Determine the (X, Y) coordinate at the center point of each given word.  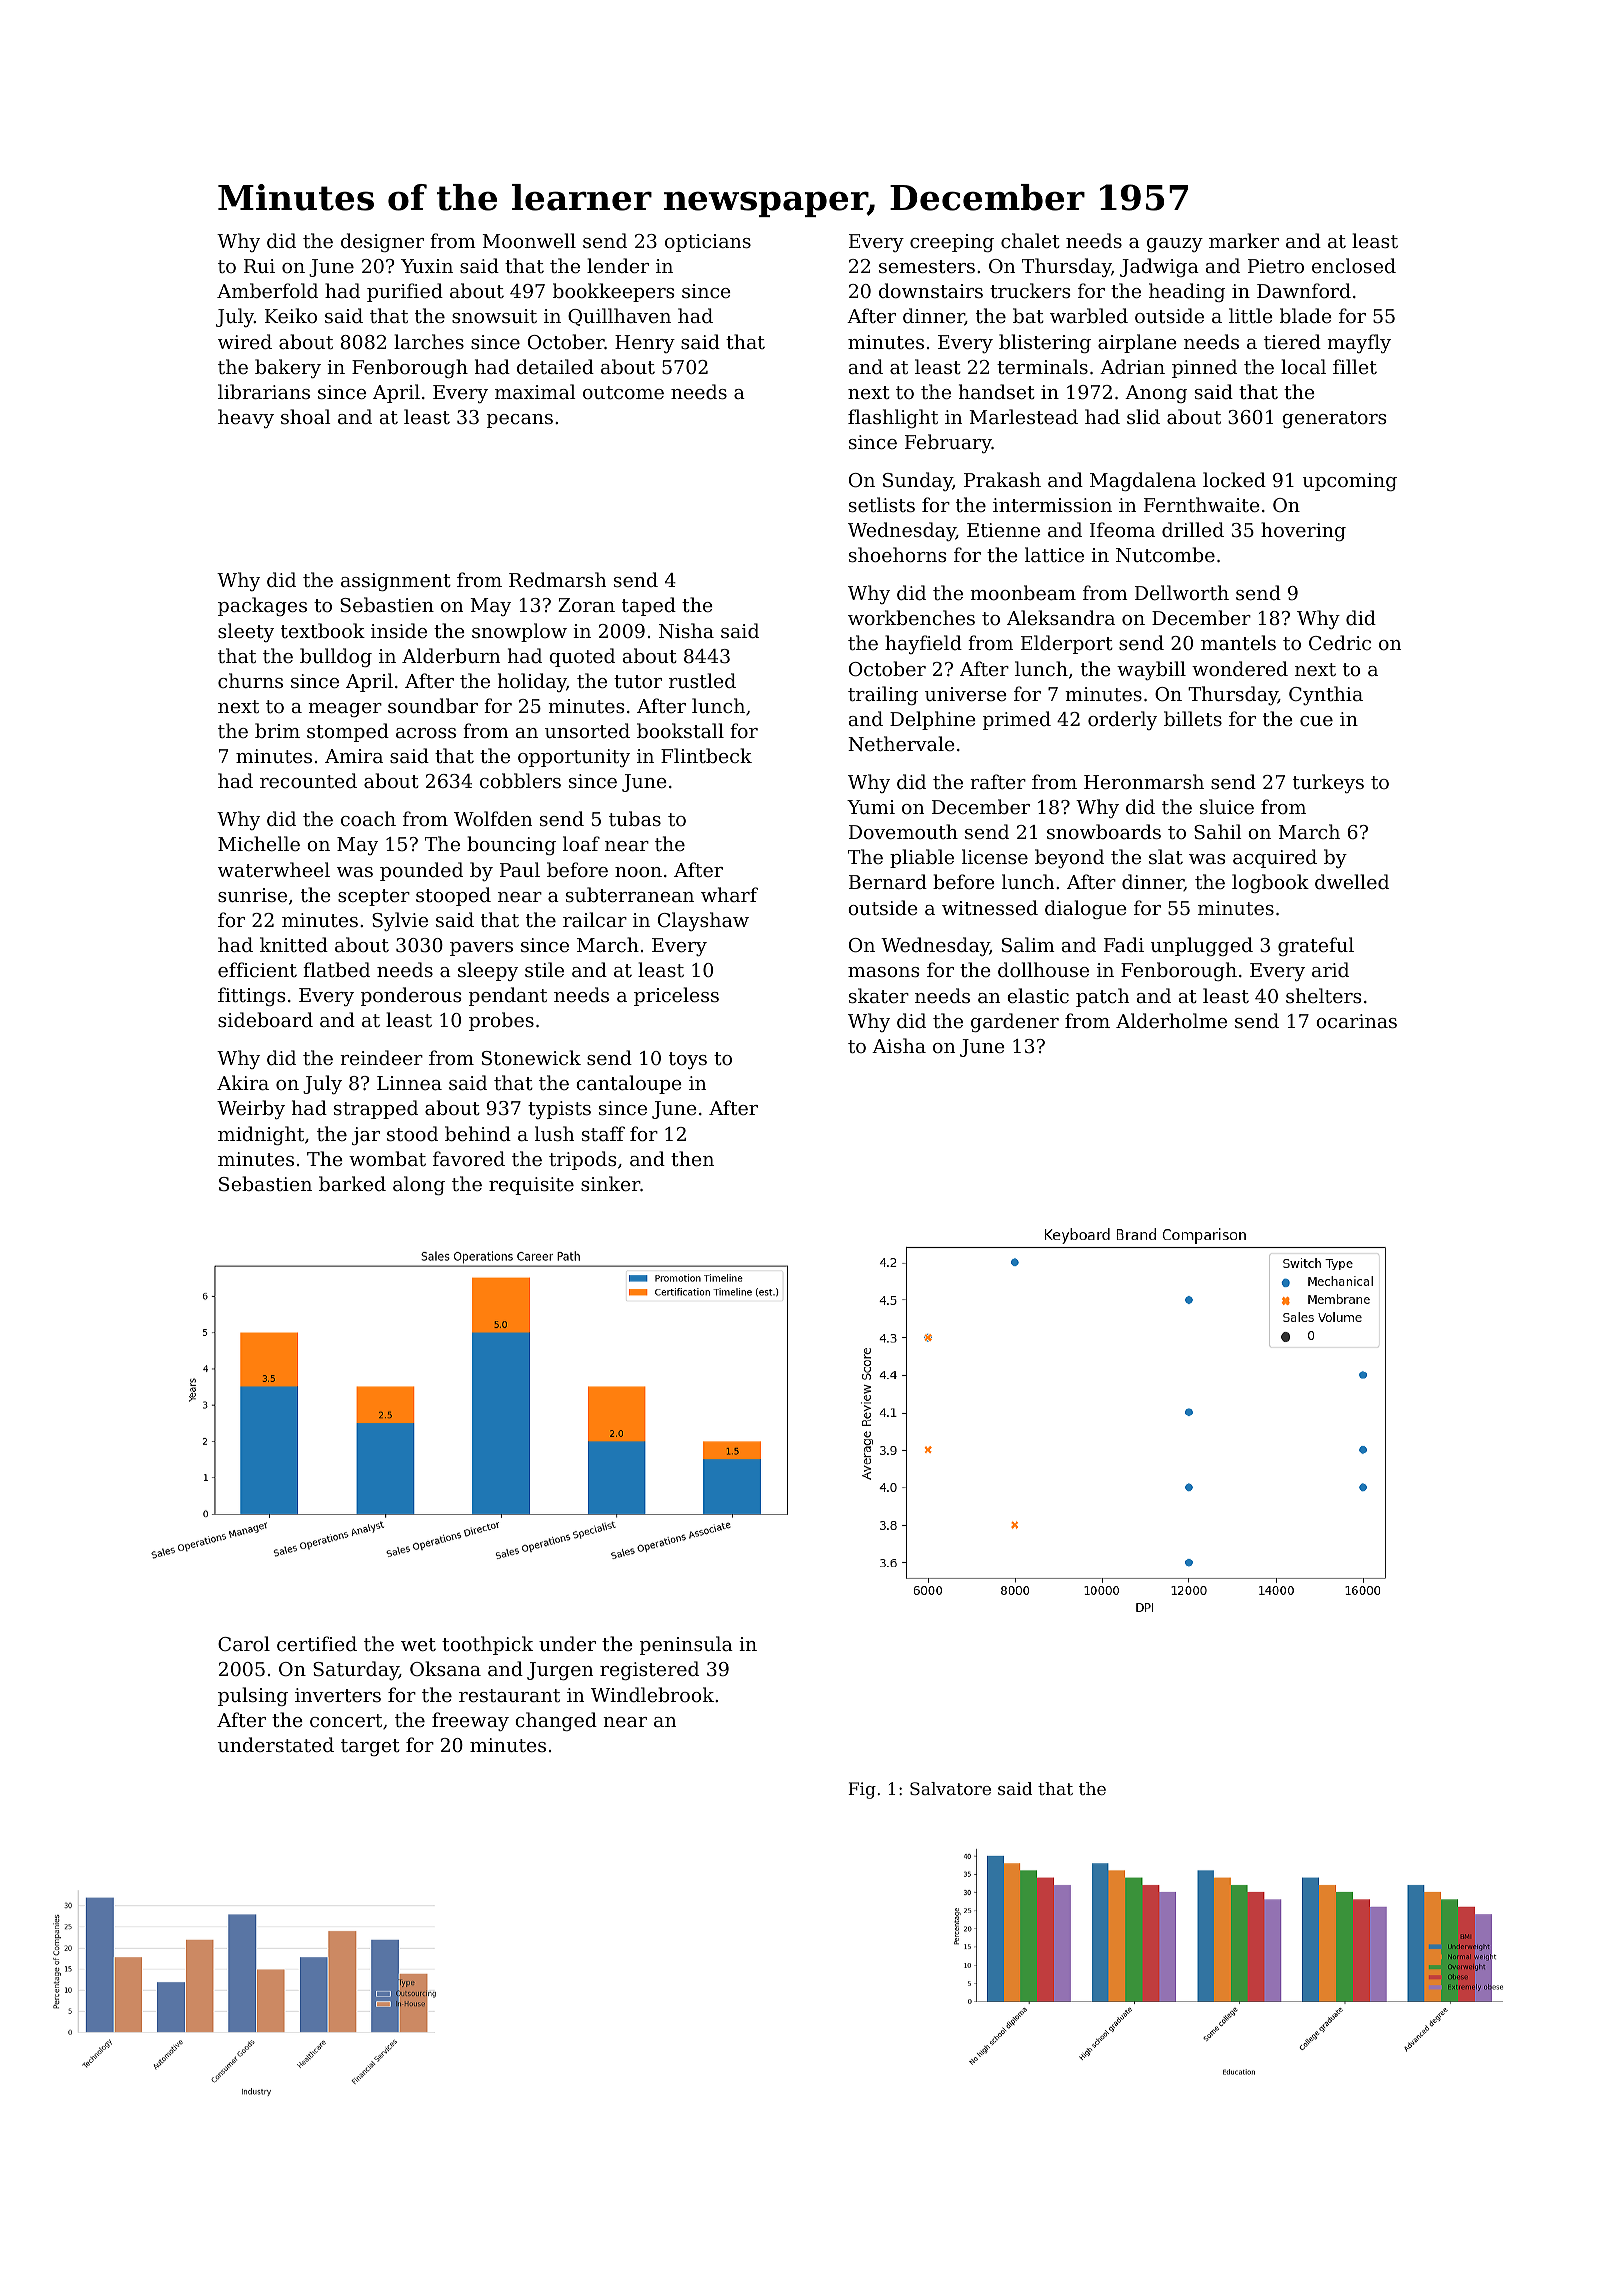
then (692, 1158)
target (370, 1747)
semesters (927, 266)
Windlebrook (652, 1694)
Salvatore (950, 1788)
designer (382, 242)
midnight (261, 1135)
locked (1234, 479)
